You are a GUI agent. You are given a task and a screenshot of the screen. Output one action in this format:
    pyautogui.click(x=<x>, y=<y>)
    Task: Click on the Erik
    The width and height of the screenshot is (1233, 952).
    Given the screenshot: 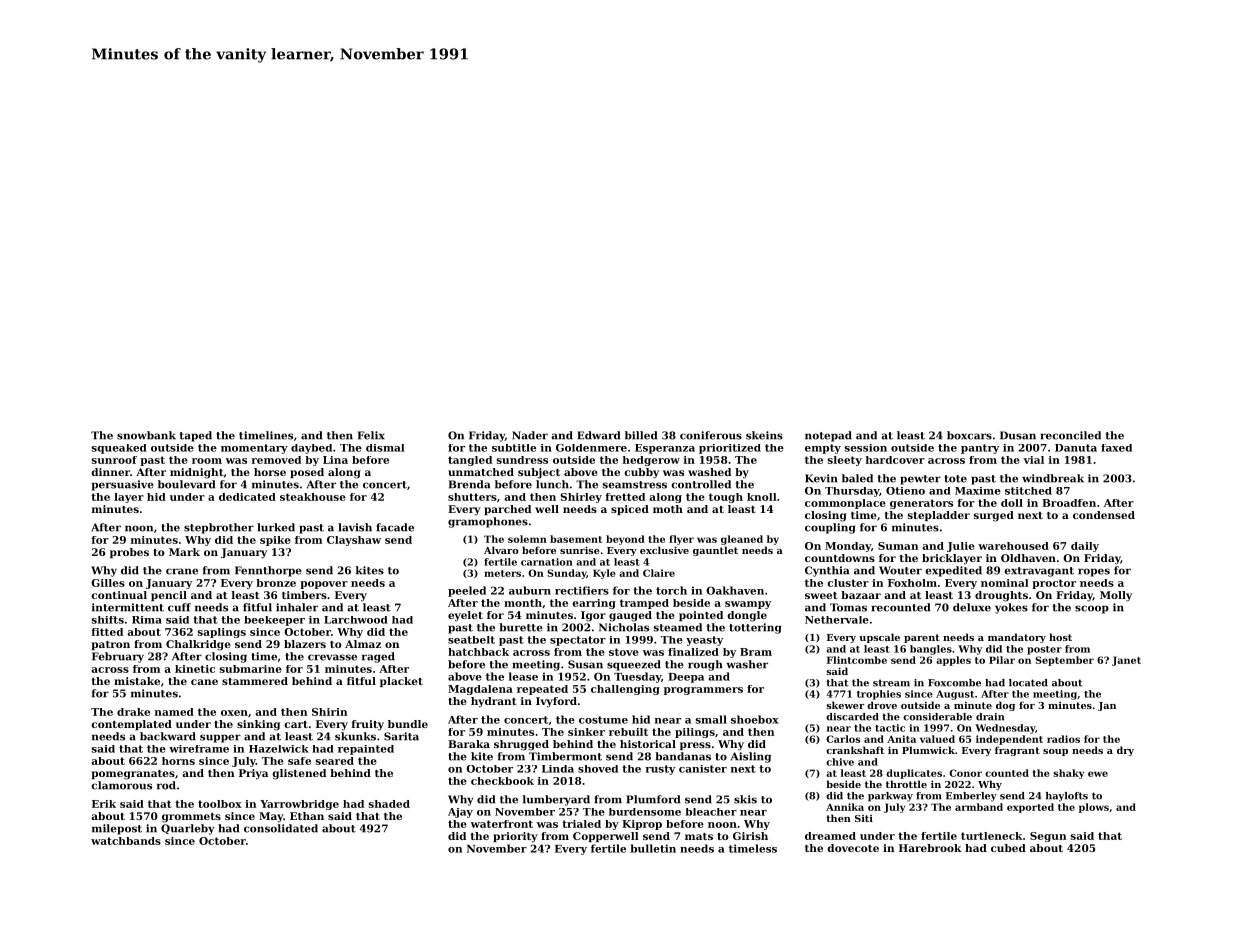 What is the action you would take?
    pyautogui.click(x=104, y=804)
